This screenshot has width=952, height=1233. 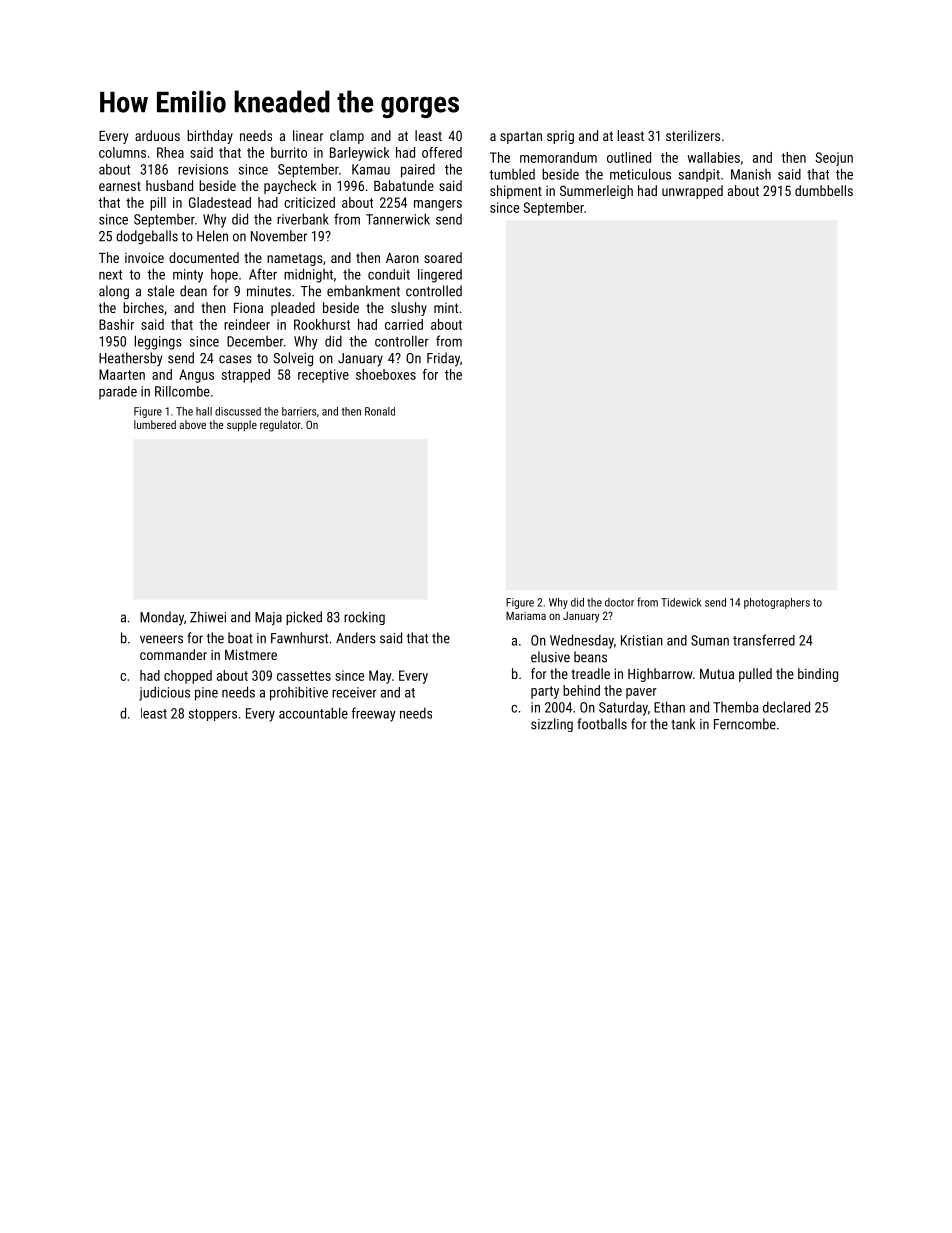 What do you see at coordinates (371, 169) in the screenshot?
I see `Kamau` at bounding box center [371, 169].
